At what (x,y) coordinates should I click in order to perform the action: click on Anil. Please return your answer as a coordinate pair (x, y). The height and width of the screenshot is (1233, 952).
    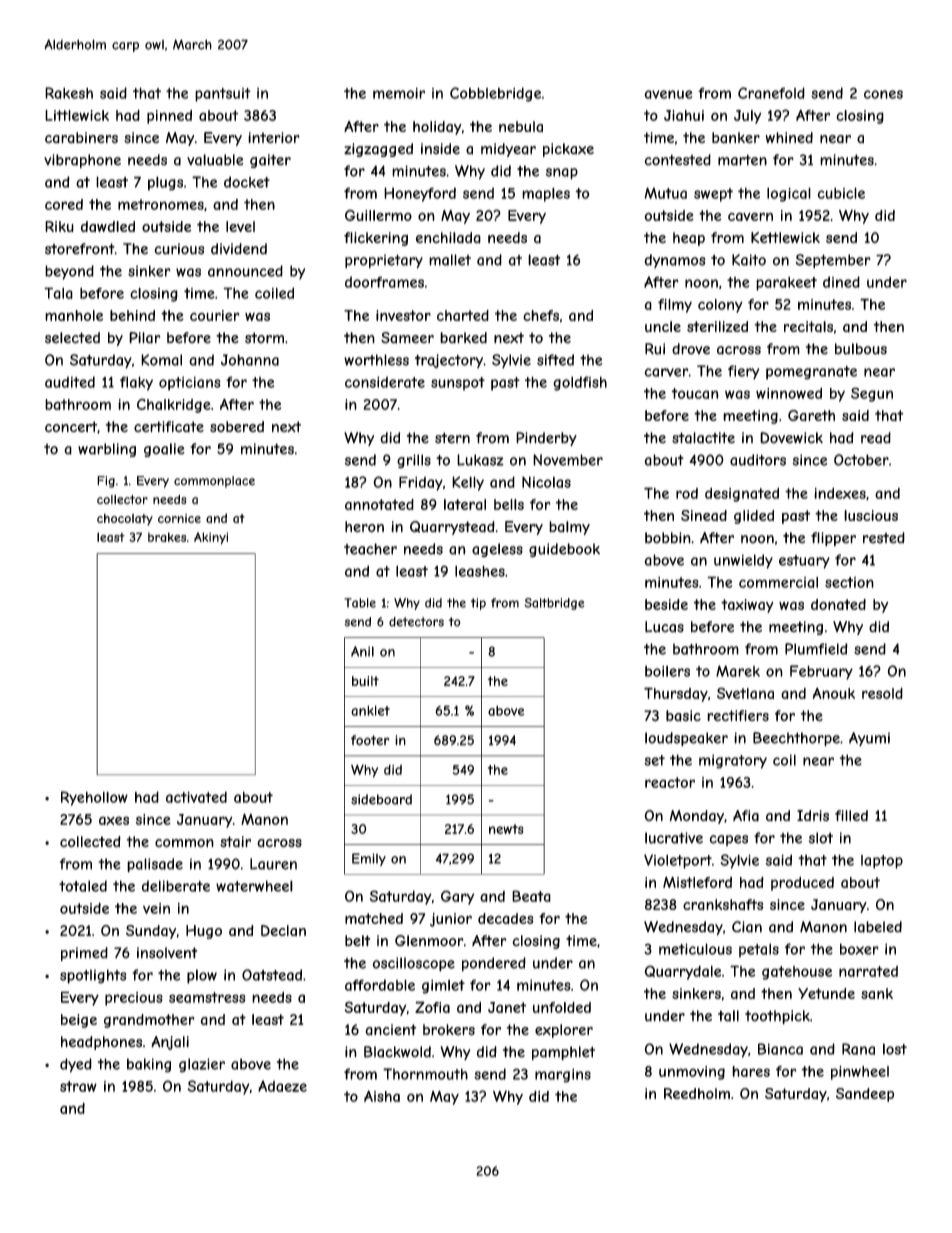
    Looking at the image, I should click on (362, 651).
